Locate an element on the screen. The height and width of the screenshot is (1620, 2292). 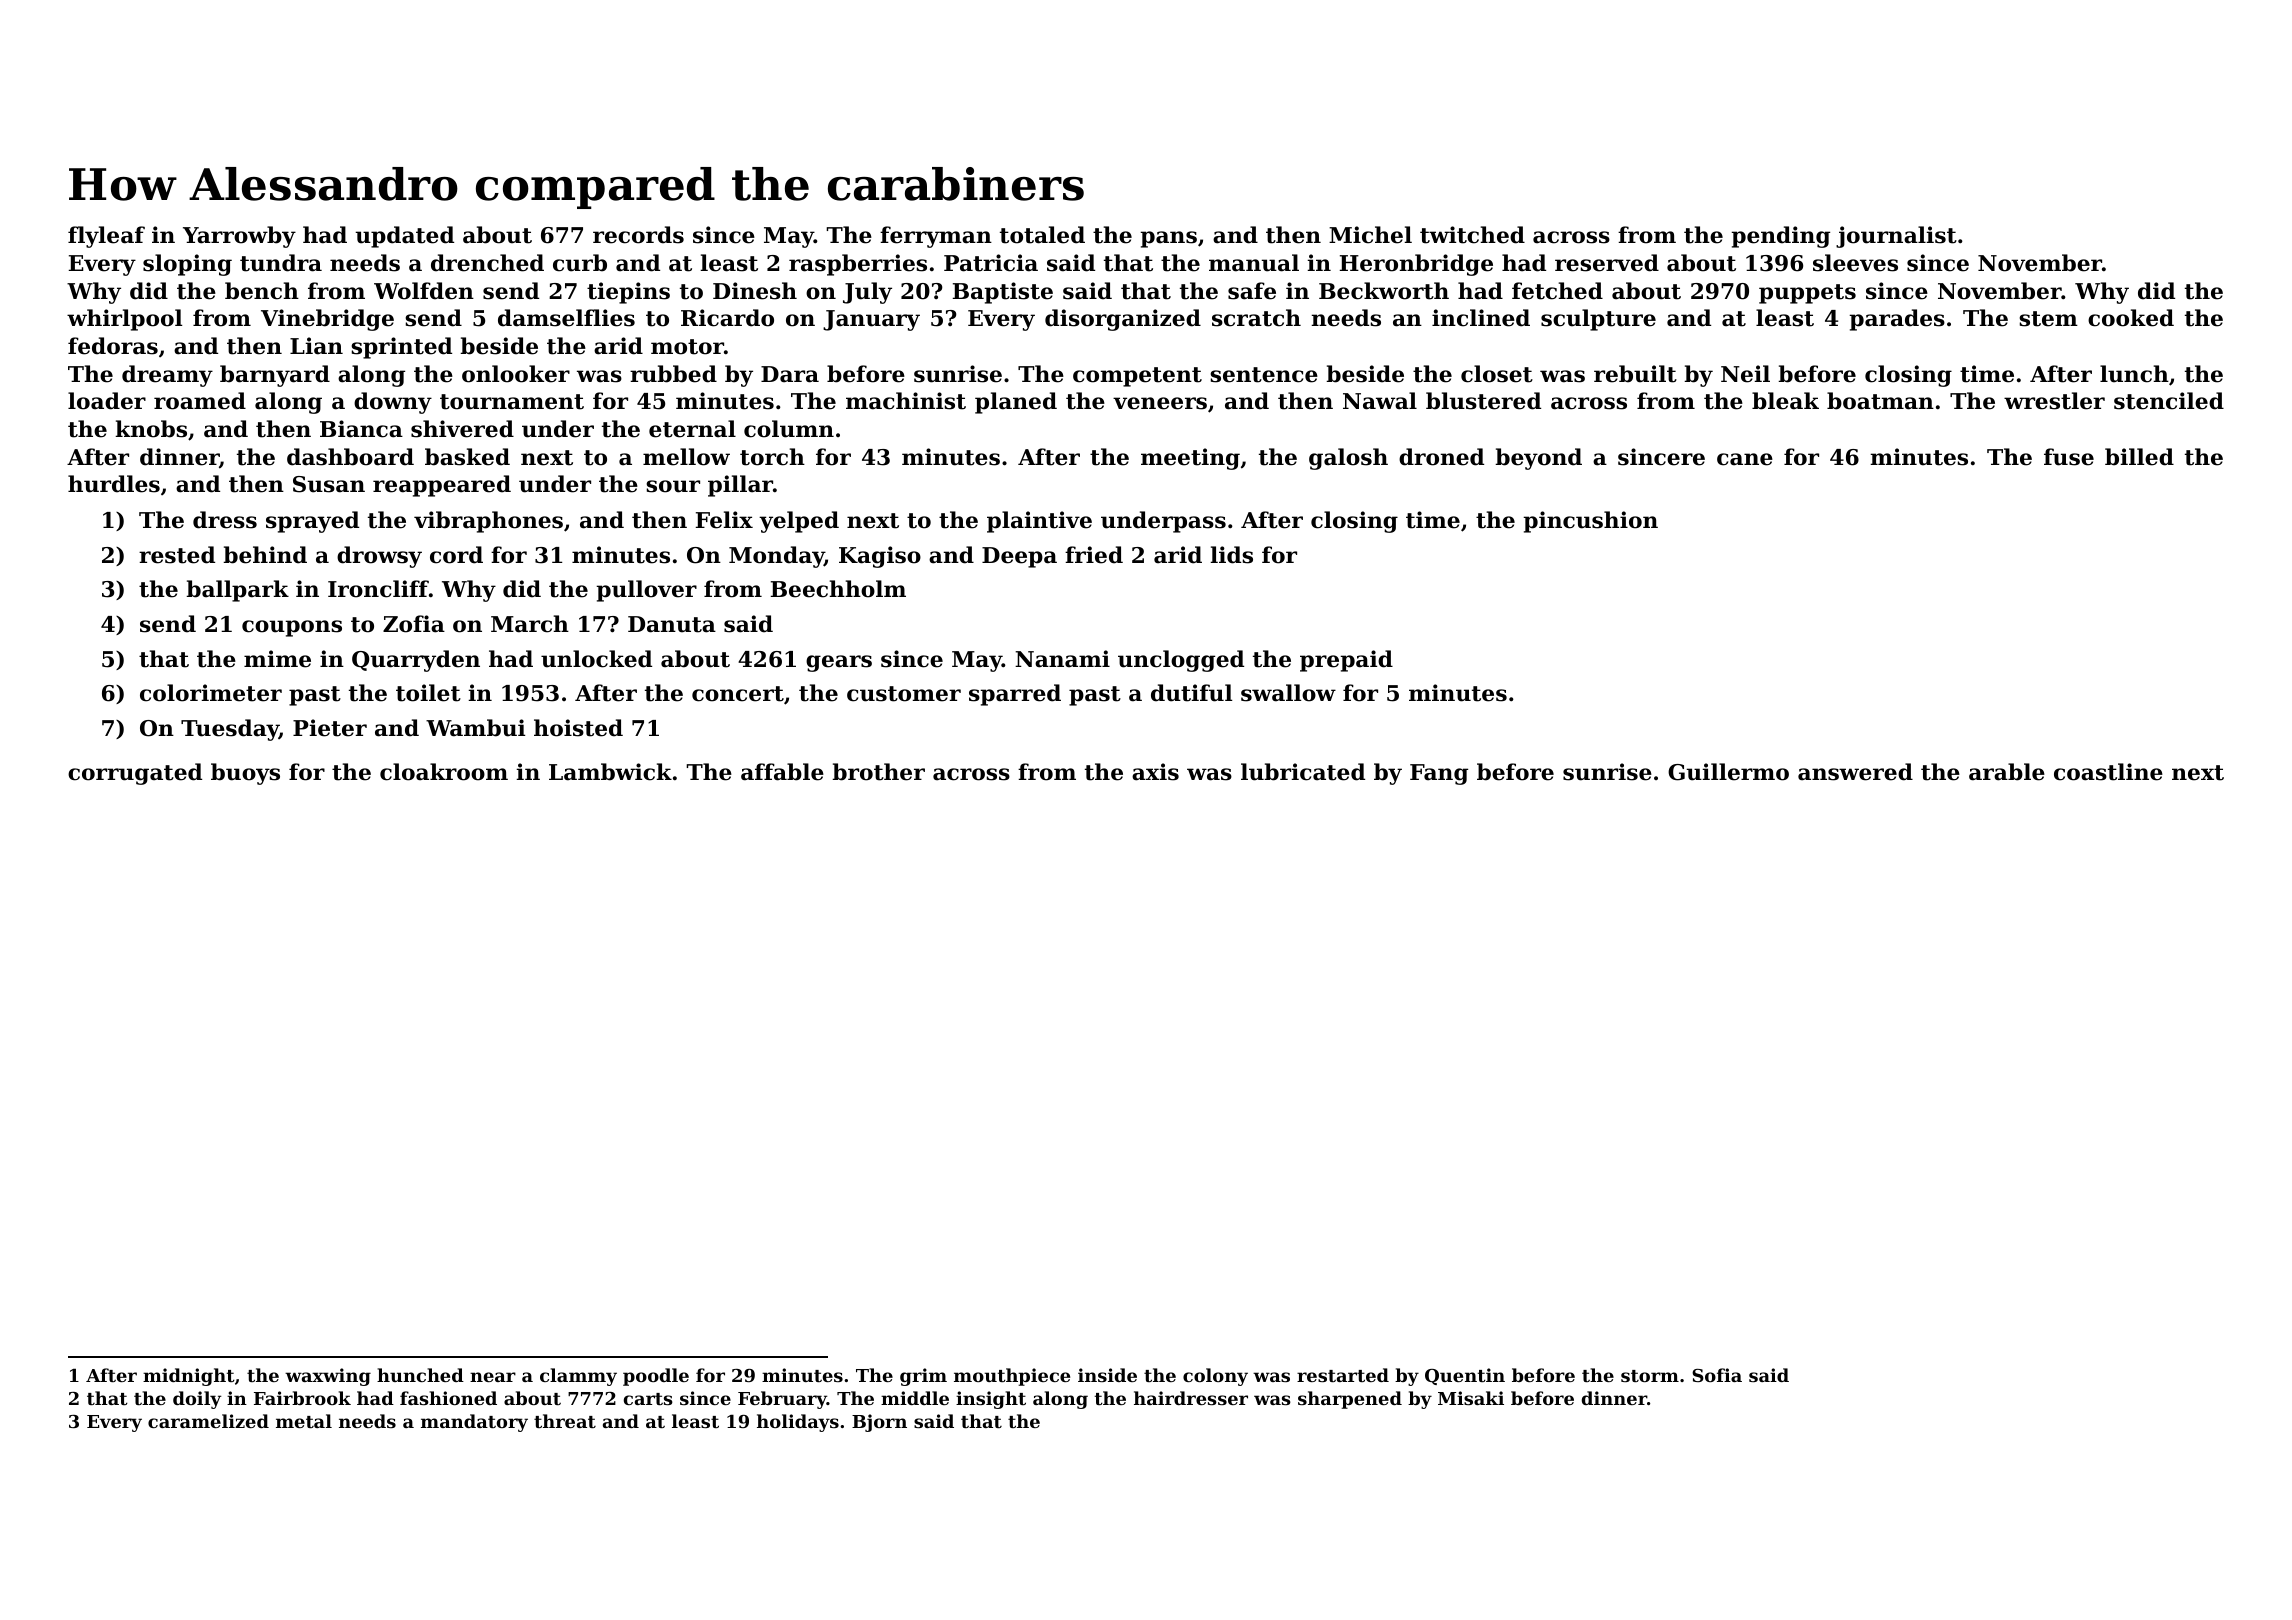
Sofia is located at coordinates (1717, 1375).
